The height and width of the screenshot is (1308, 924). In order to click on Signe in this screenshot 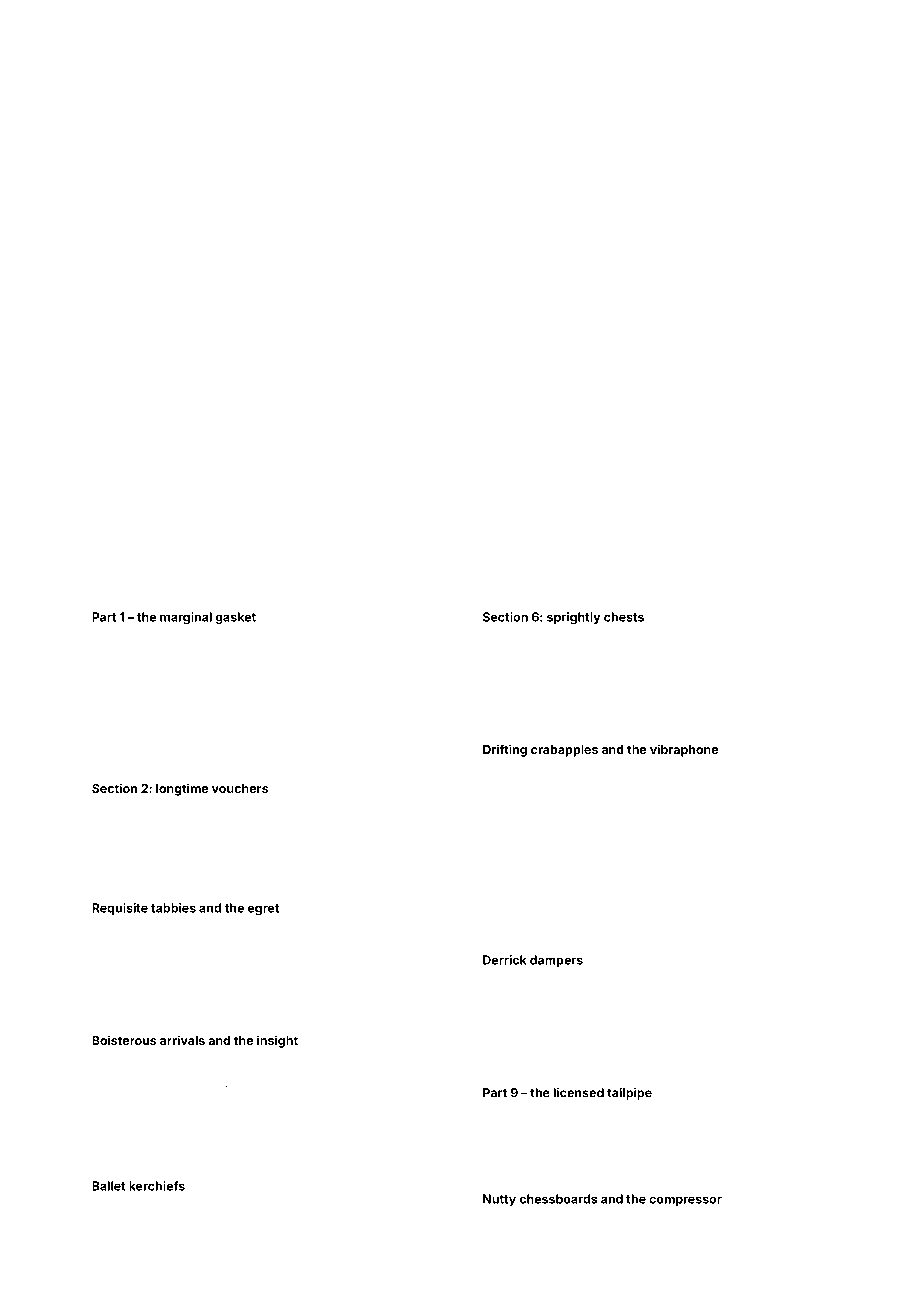, I will do `click(254, 1245)`.
